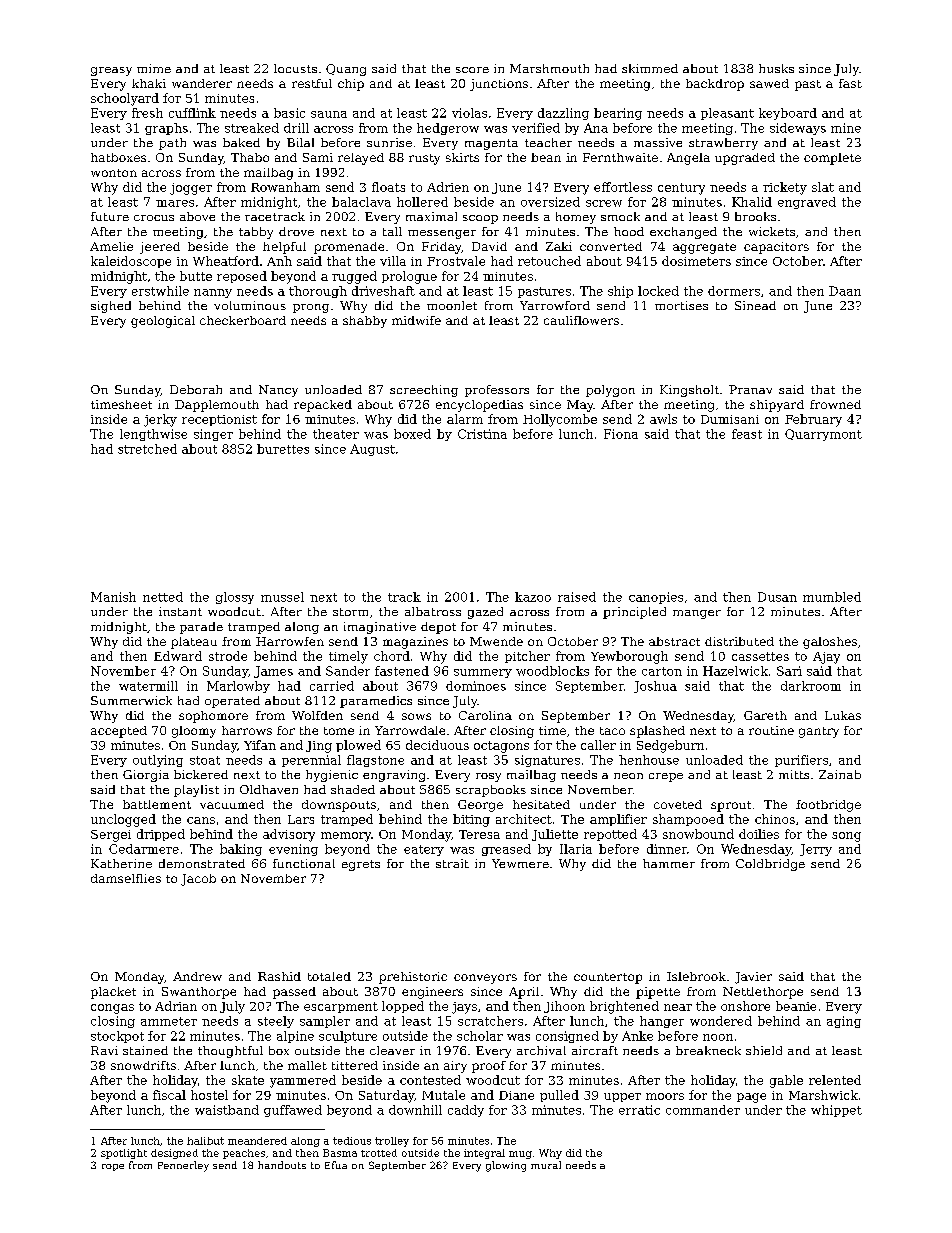 This image has height=1233, width=952. Describe the element at coordinates (666, 777) in the image. I see `crepe` at that location.
